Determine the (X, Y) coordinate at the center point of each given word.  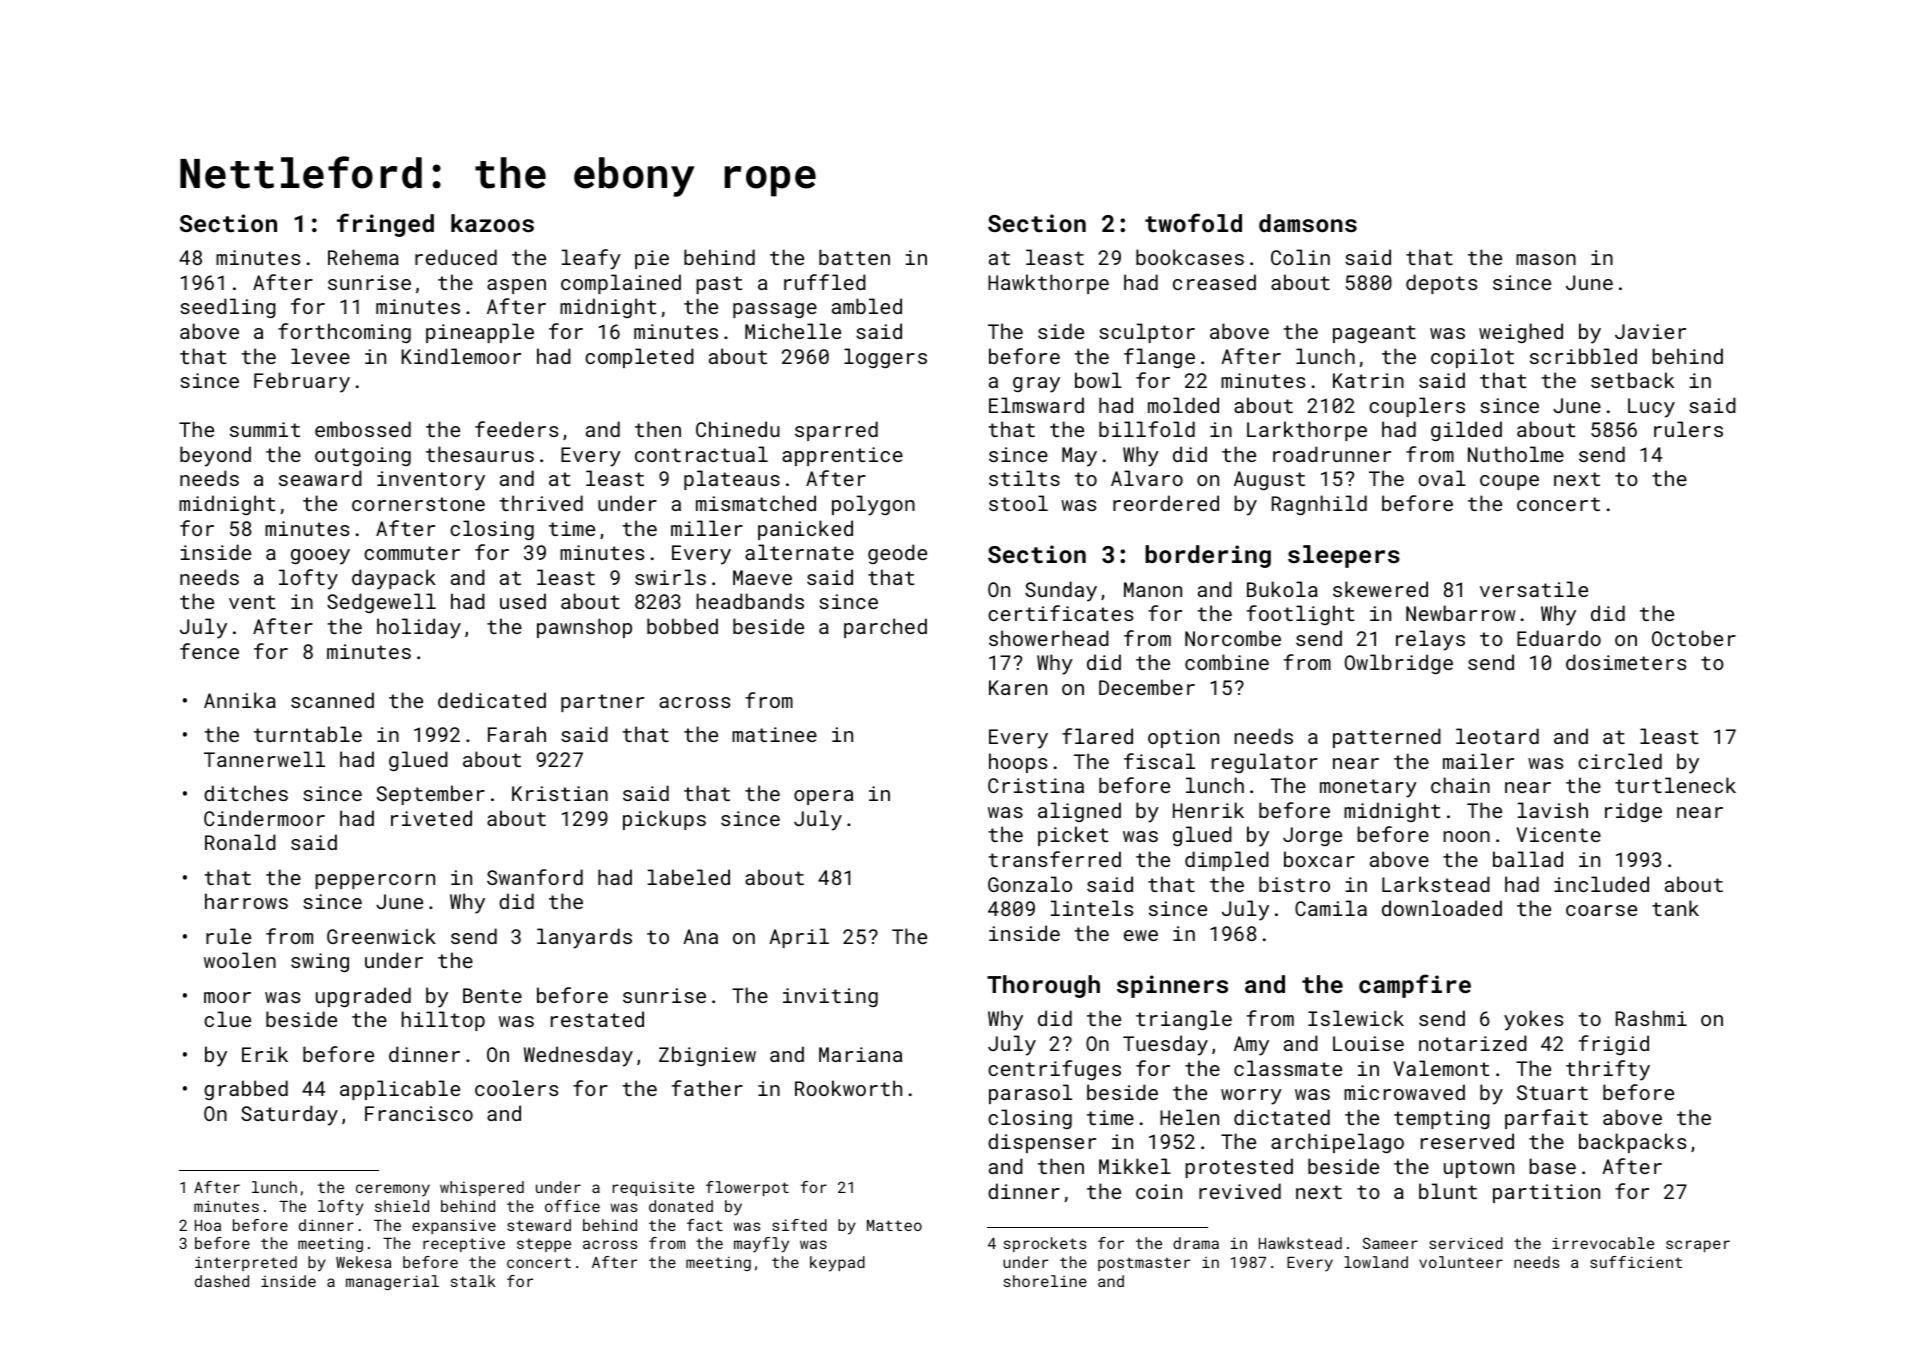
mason (1546, 259)
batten (854, 257)
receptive (464, 1244)
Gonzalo (1030, 884)
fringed (385, 225)
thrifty (1608, 1070)
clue (227, 1019)
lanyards (584, 938)
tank (1675, 908)
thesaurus (480, 454)
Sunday (1061, 591)
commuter (412, 553)
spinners (1172, 986)
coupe (1509, 482)
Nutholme (1516, 454)
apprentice (842, 456)
